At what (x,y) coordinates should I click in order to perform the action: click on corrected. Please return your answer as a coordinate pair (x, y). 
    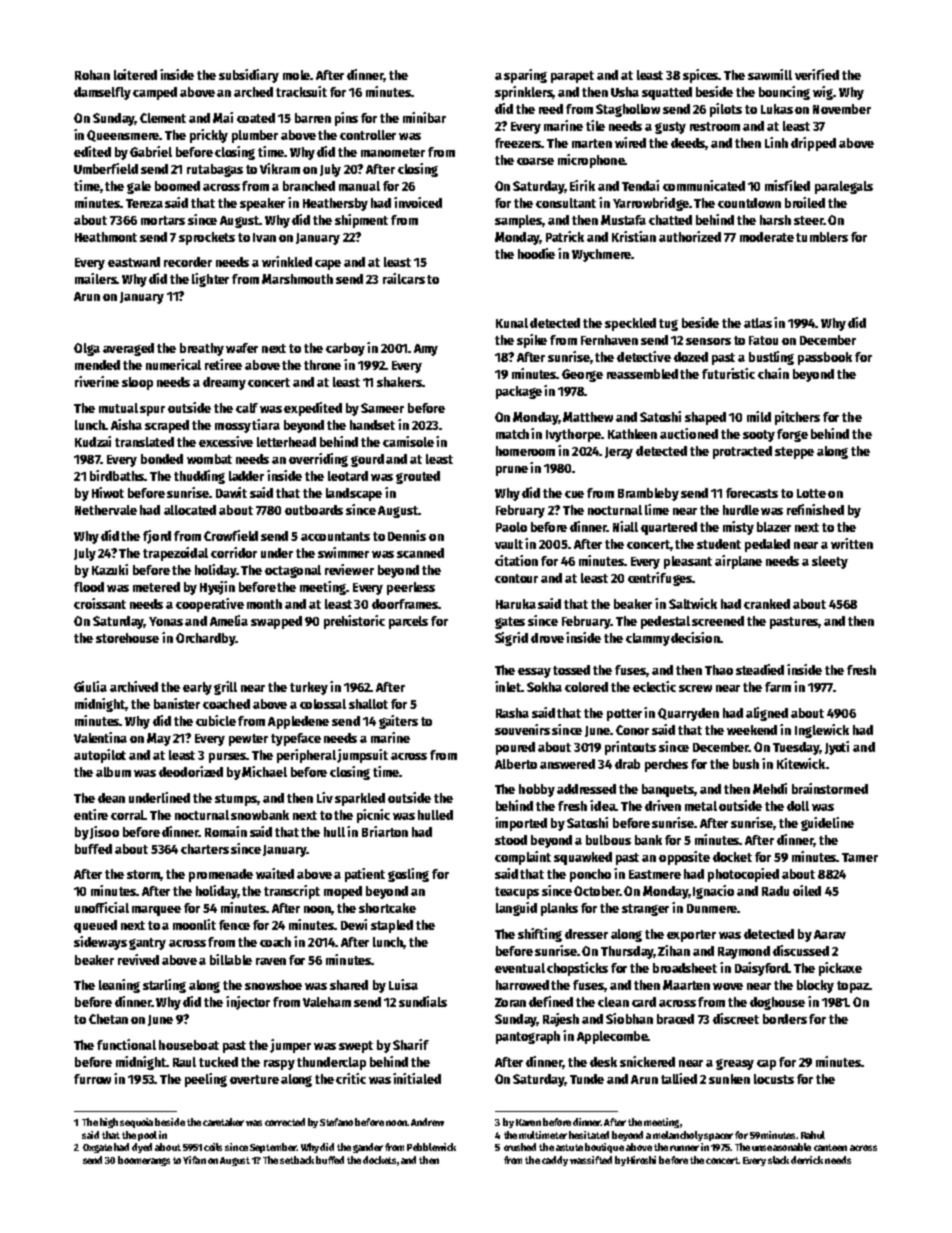
    Looking at the image, I should click on (285, 1122).
